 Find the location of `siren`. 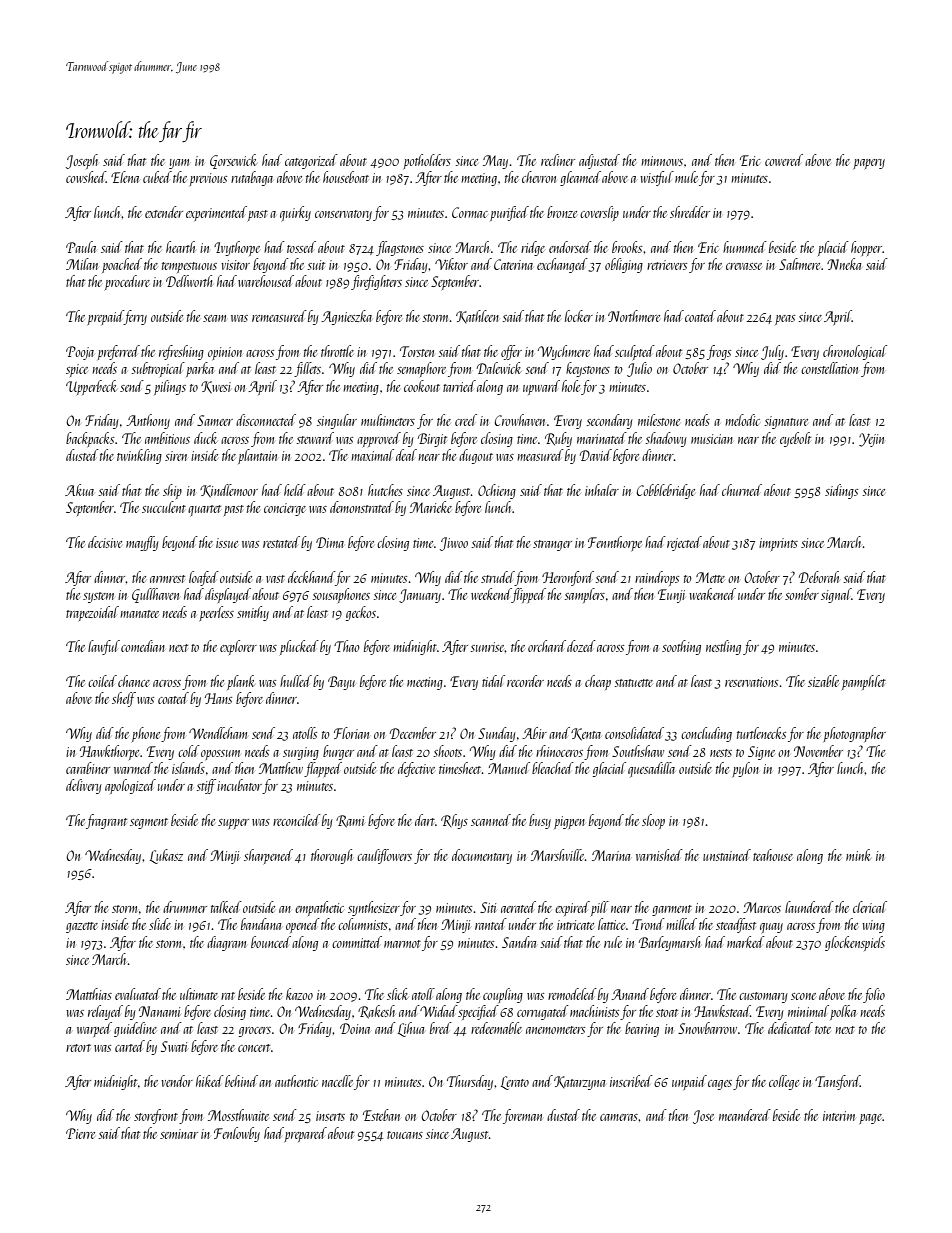

siren is located at coordinates (176, 456).
